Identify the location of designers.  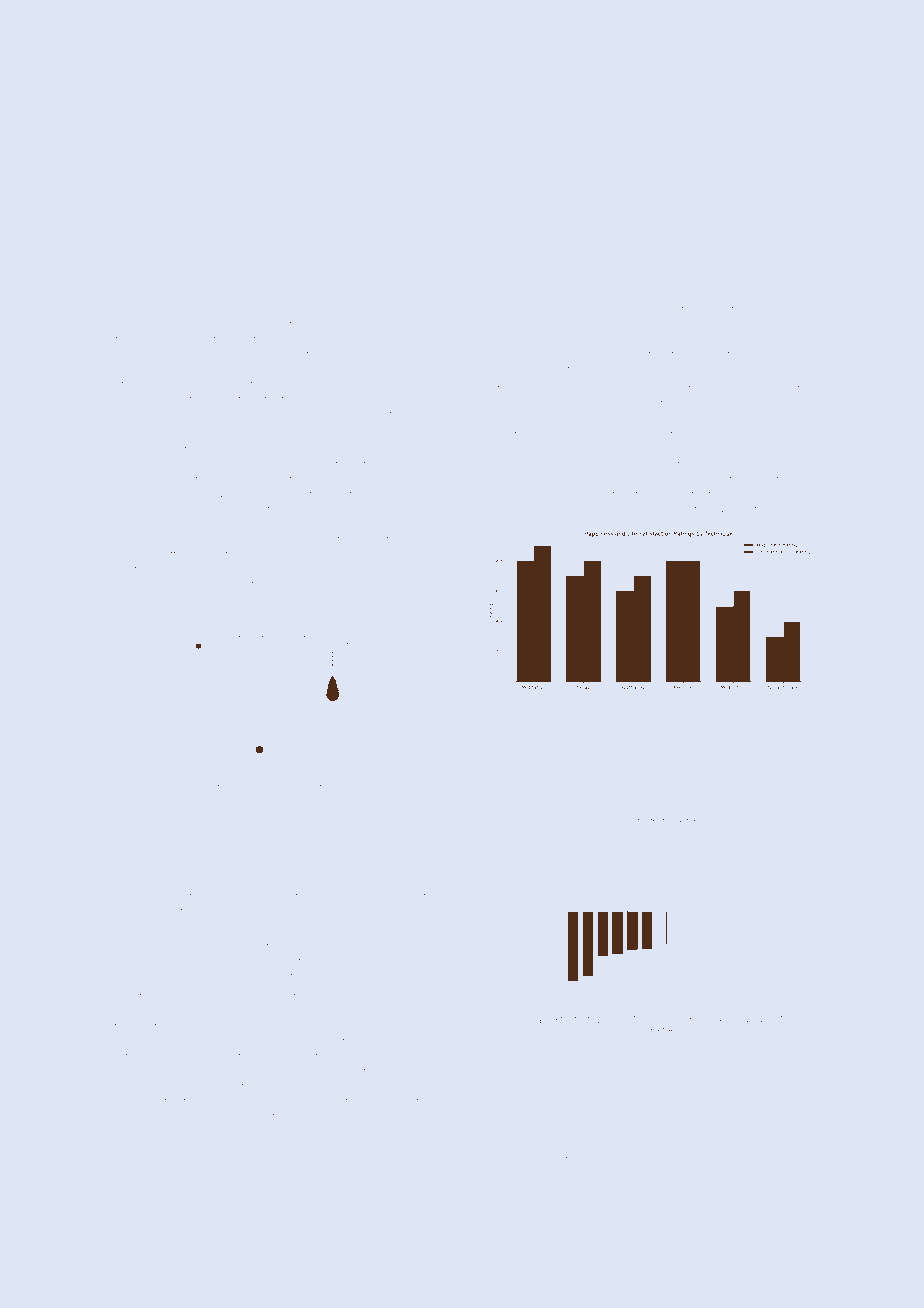
(128, 928).
